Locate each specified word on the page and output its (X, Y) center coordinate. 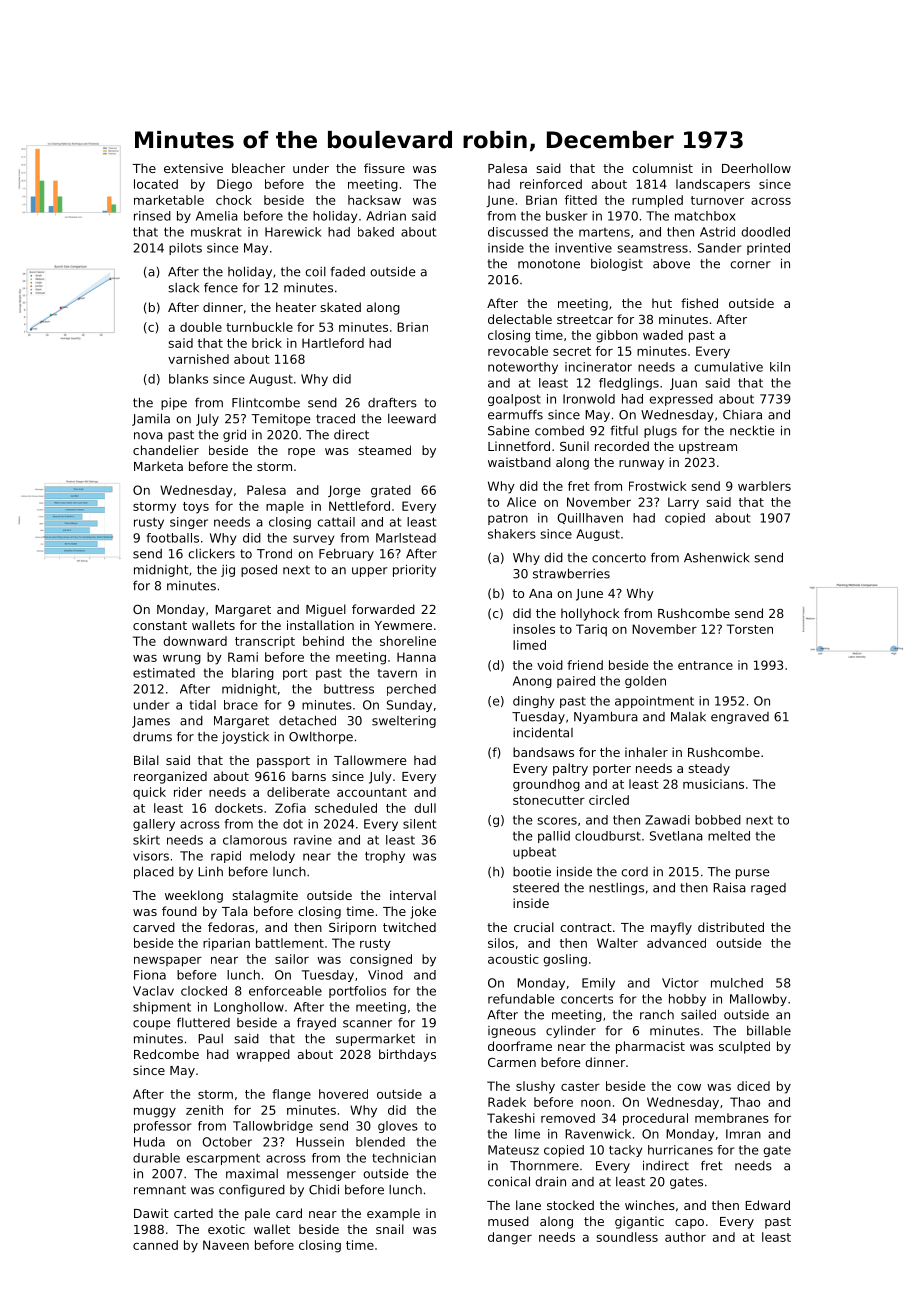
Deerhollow (756, 168)
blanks (188, 379)
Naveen (226, 1245)
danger (510, 1238)
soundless (627, 1237)
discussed (518, 232)
